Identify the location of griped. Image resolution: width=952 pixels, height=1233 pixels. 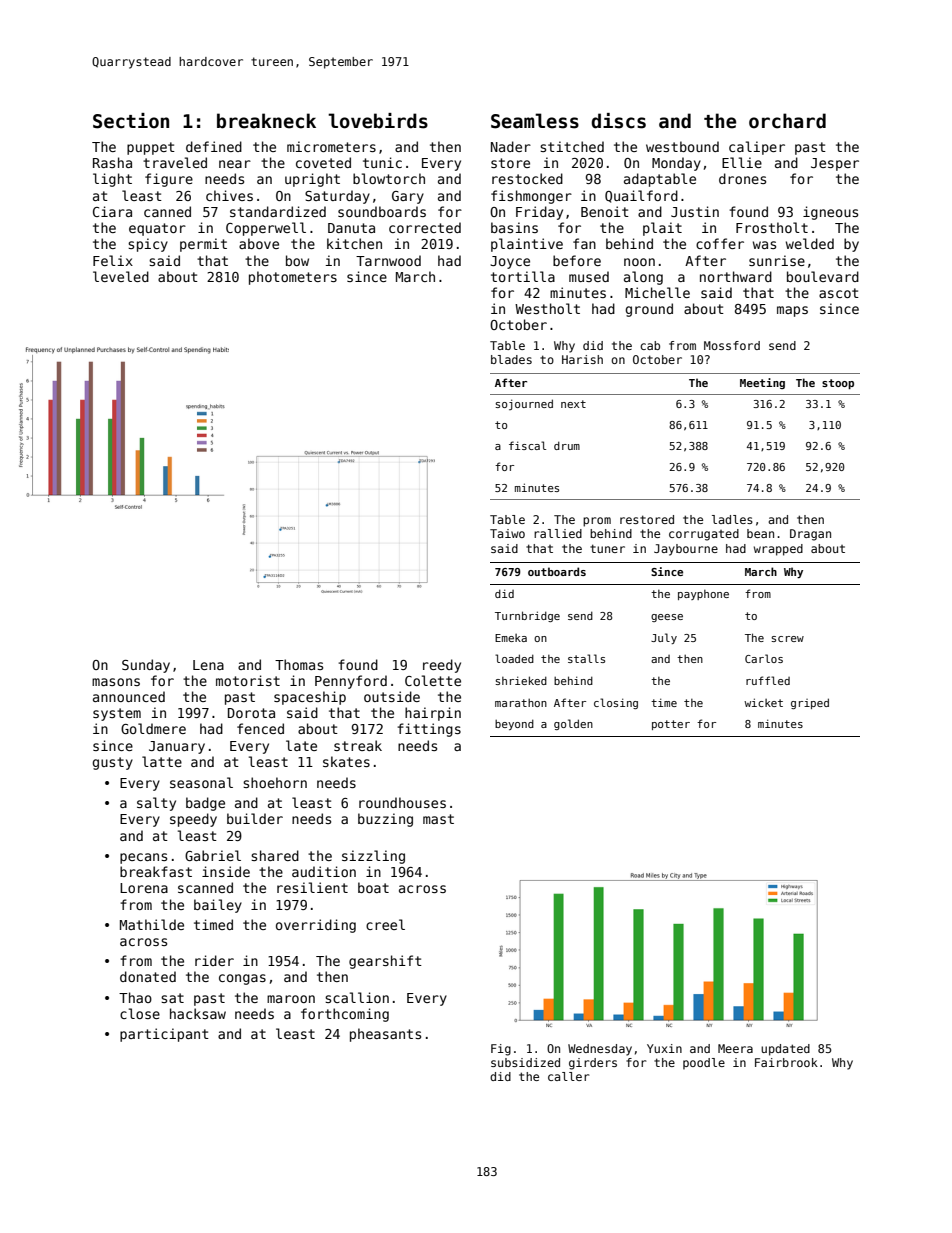
(810, 703).
